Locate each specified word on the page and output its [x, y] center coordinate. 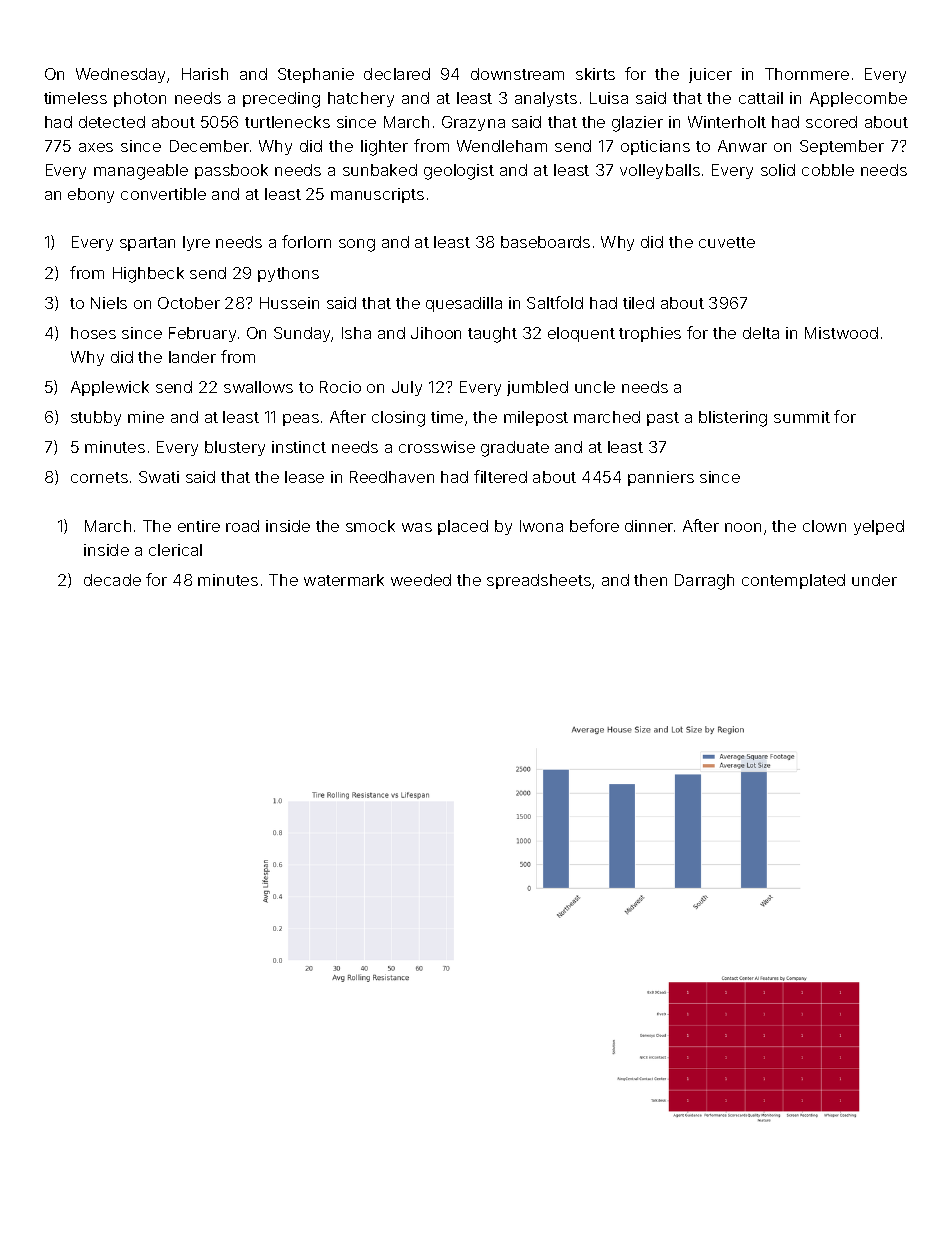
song [357, 245]
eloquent [581, 334]
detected [112, 122]
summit [802, 417]
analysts [546, 99]
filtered [500, 476]
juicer [710, 75]
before [594, 525]
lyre [196, 243]
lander [192, 357]
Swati [159, 477]
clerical [175, 550]
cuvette [727, 242]
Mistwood [841, 333]
